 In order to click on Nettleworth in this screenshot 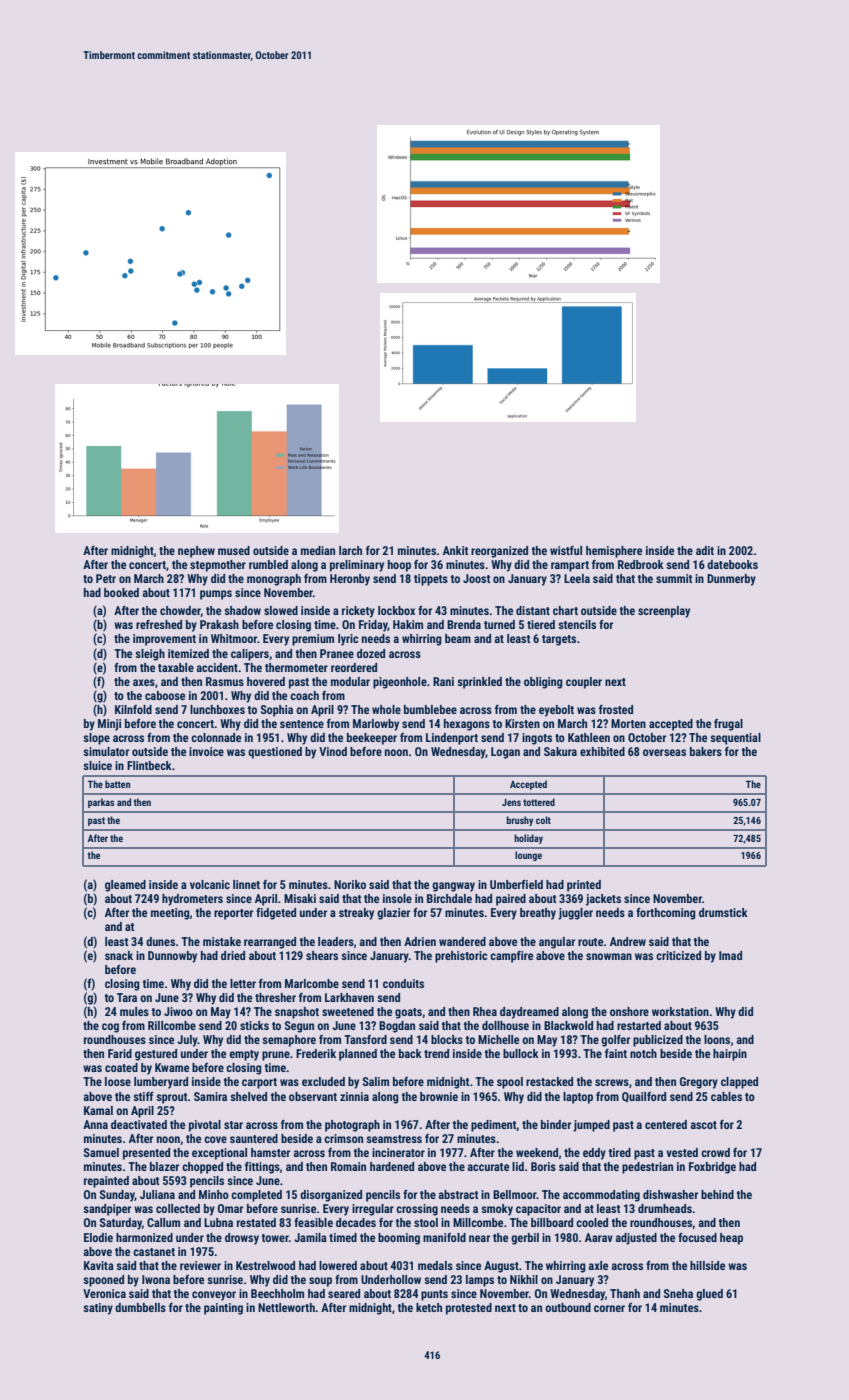, I will do `click(286, 1307)`.
